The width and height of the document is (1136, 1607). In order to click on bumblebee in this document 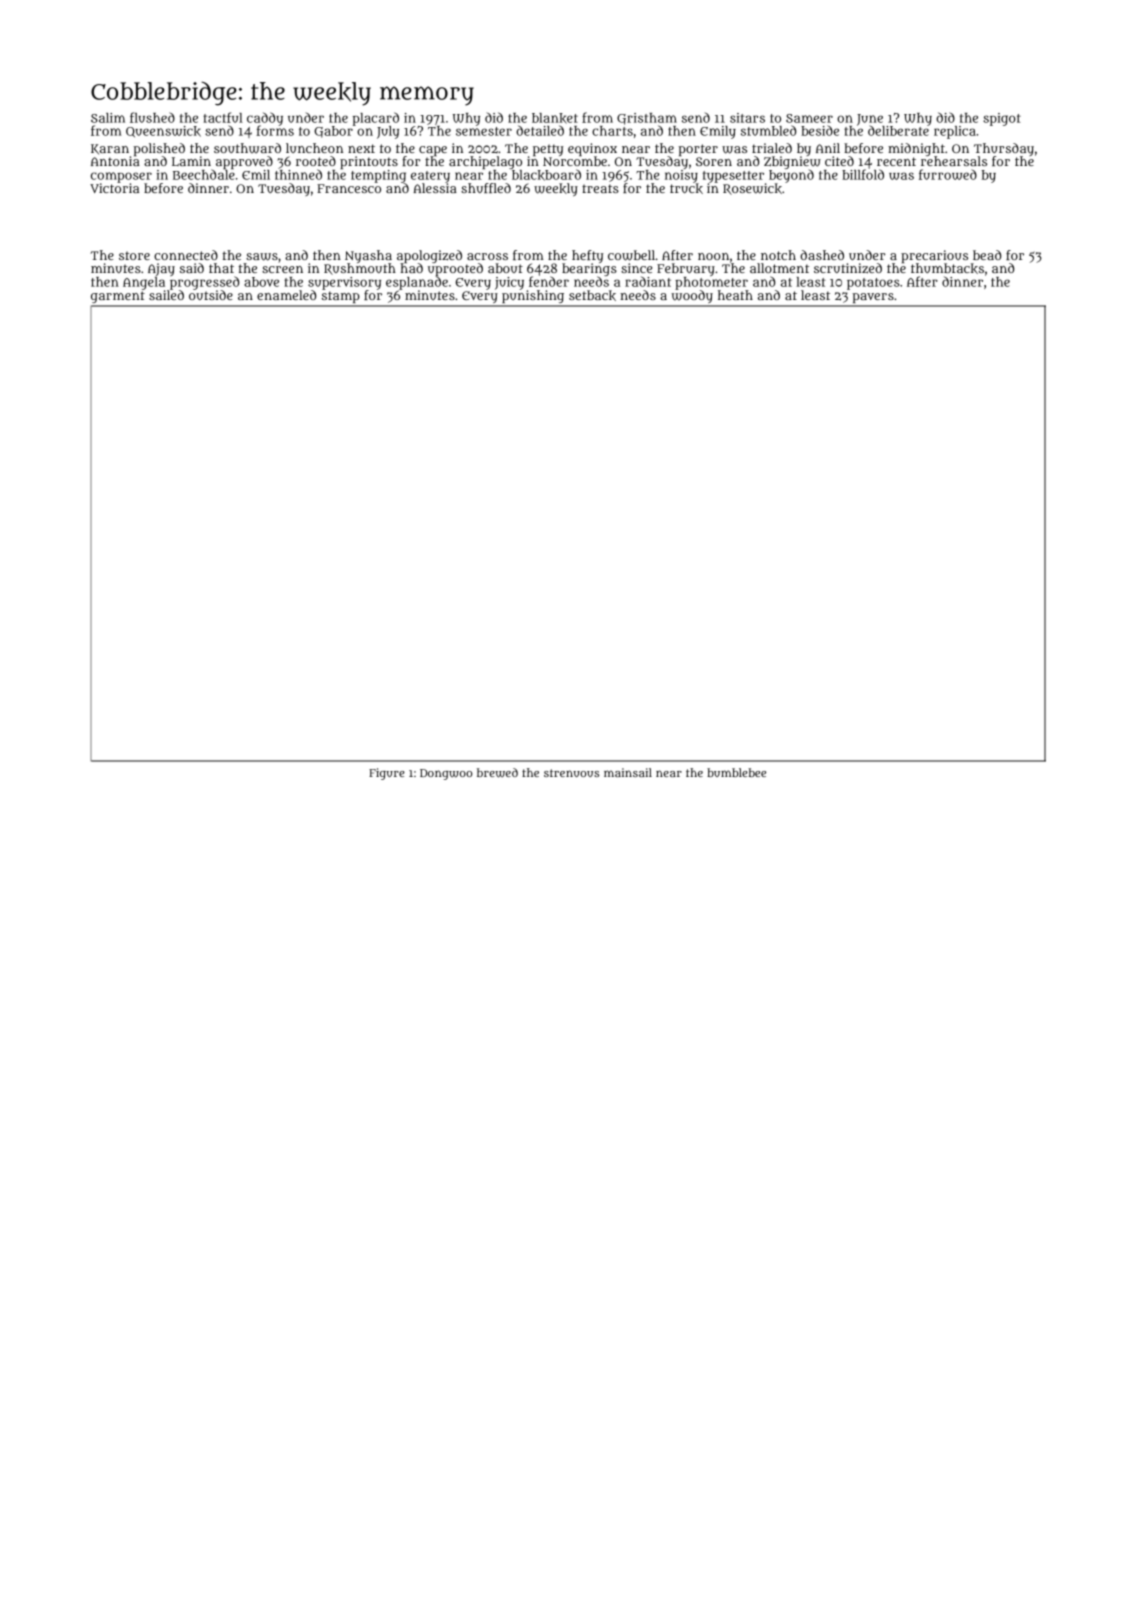, I will do `click(736, 772)`.
